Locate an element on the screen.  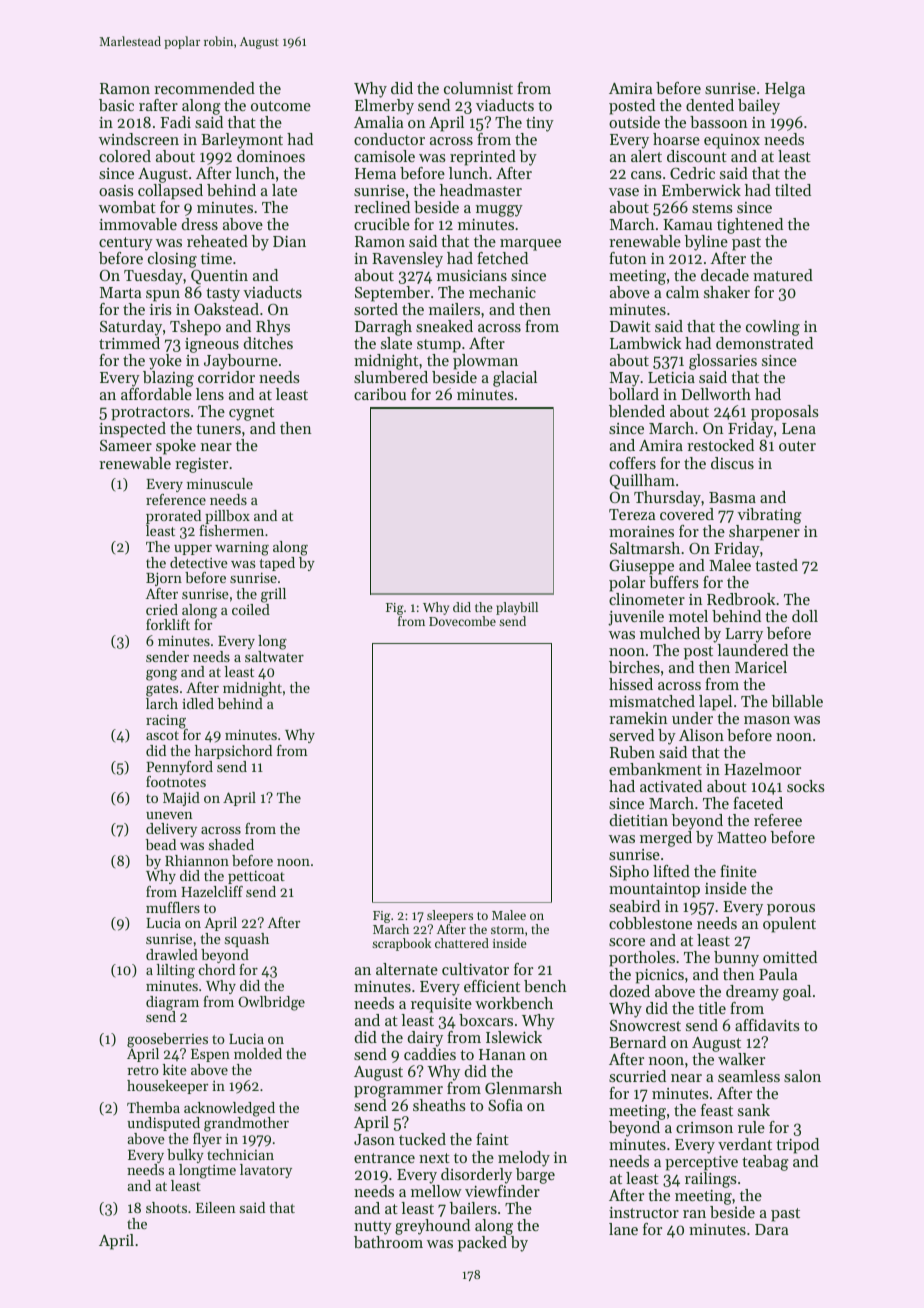
columnist is located at coordinates (478, 88).
